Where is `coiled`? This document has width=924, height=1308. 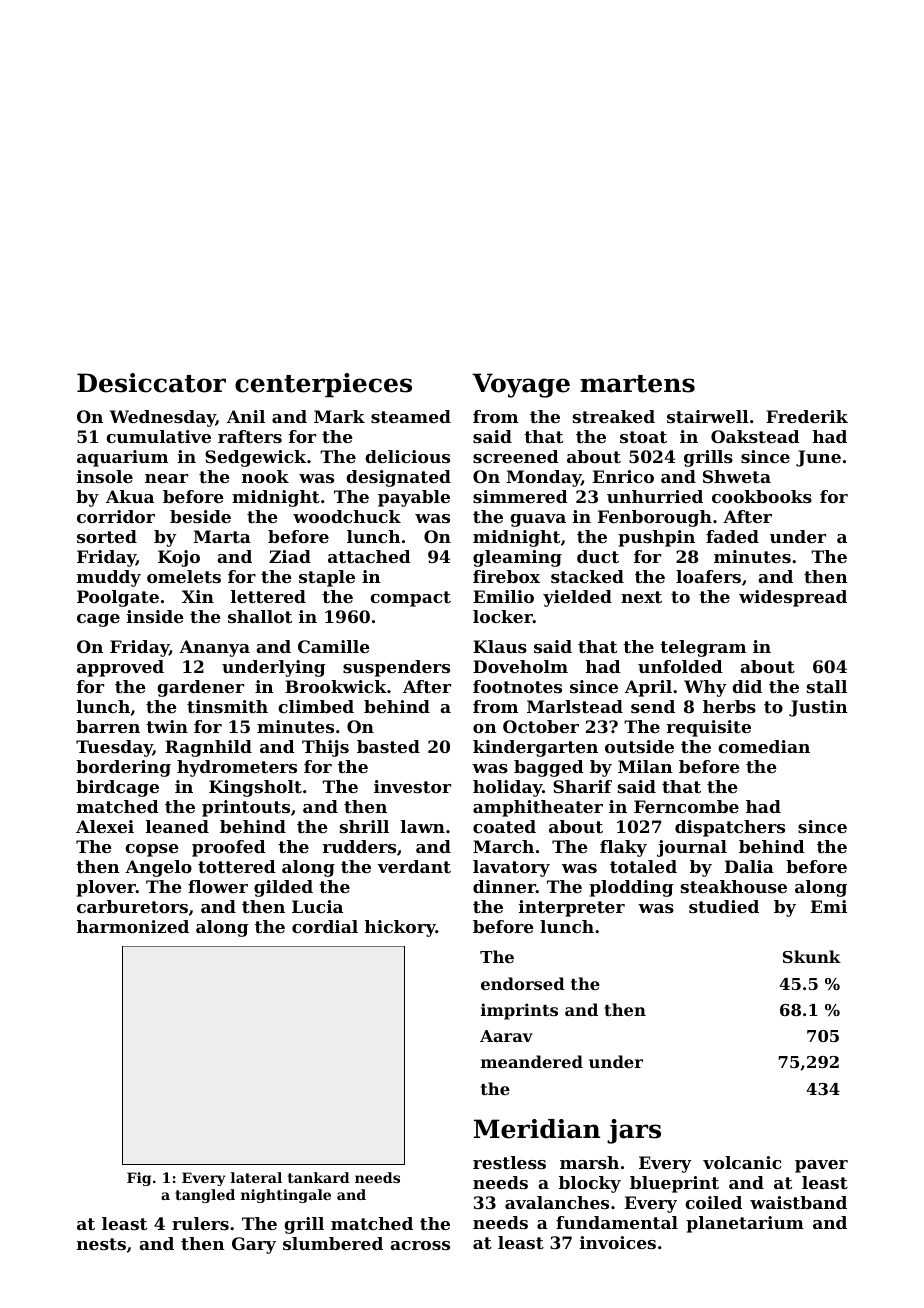 coiled is located at coordinates (713, 1202).
